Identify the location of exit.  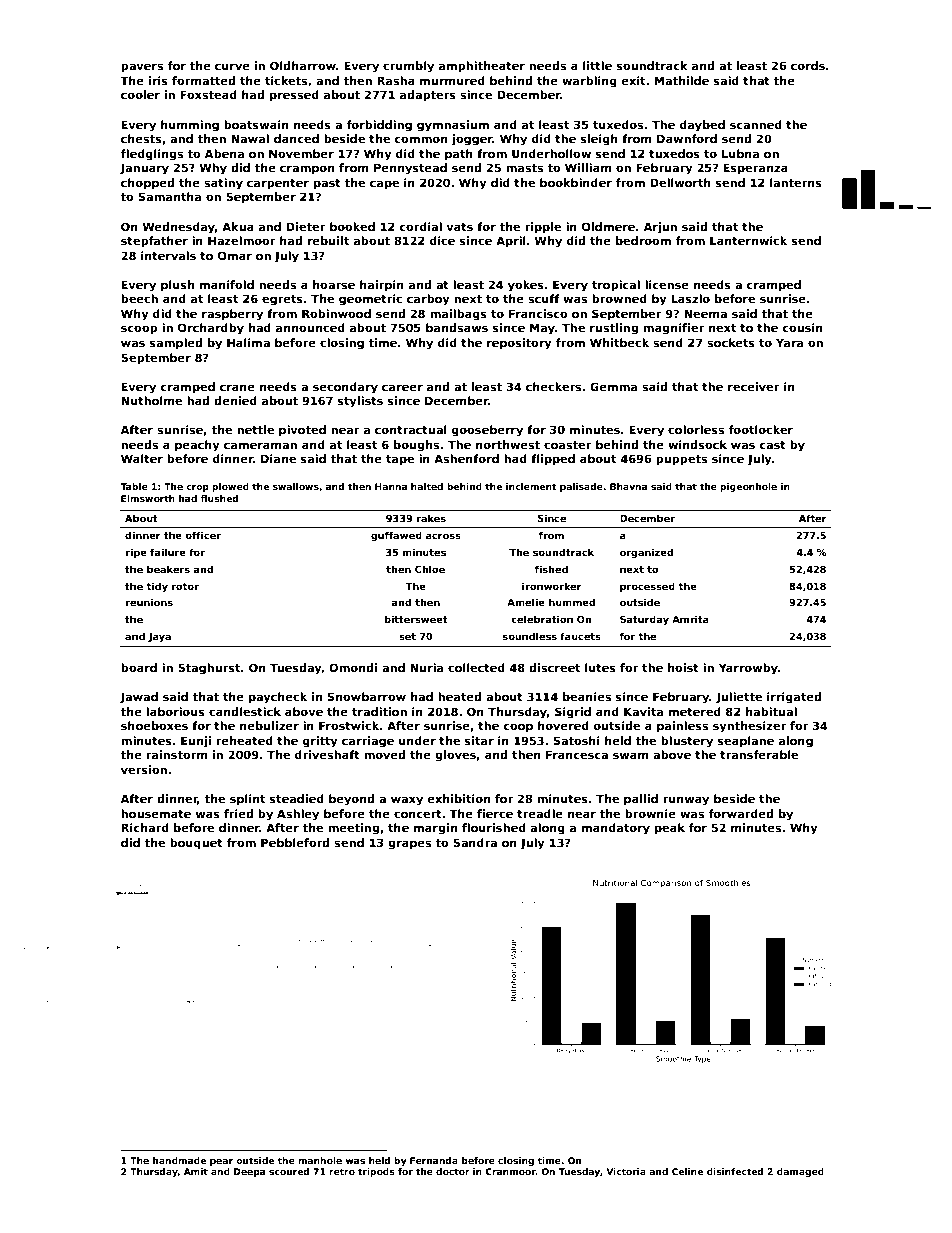
(633, 80).
